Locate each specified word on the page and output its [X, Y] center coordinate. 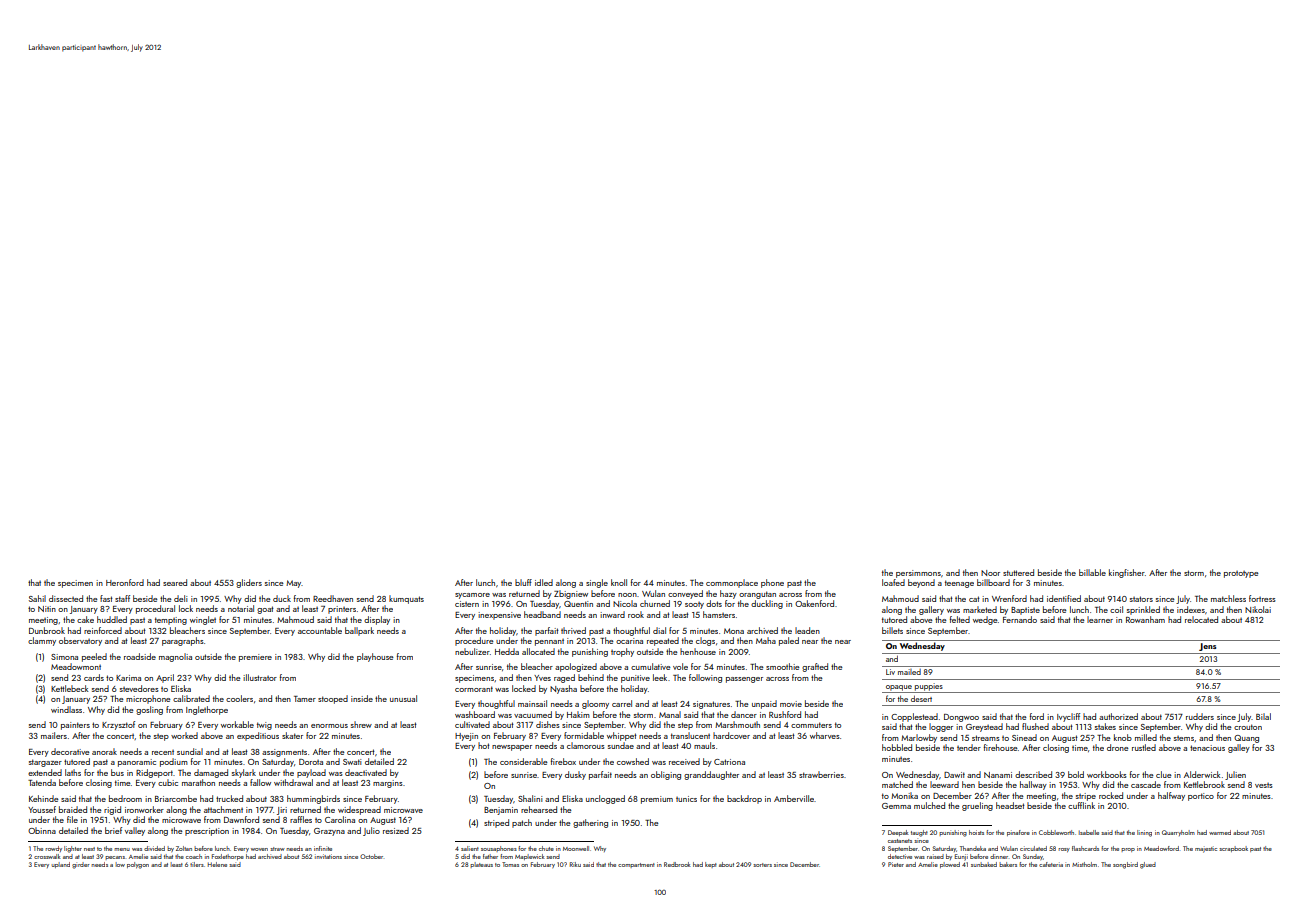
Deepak [898, 833]
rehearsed [539, 809]
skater [292, 735]
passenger [744, 680]
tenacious [1207, 748]
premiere [255, 658]
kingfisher [1127, 573]
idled [544, 582]
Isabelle [1089, 832]
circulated [1033, 848]
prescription [207, 832]
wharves [825, 735]
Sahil [37, 598]
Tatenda [42, 782]
